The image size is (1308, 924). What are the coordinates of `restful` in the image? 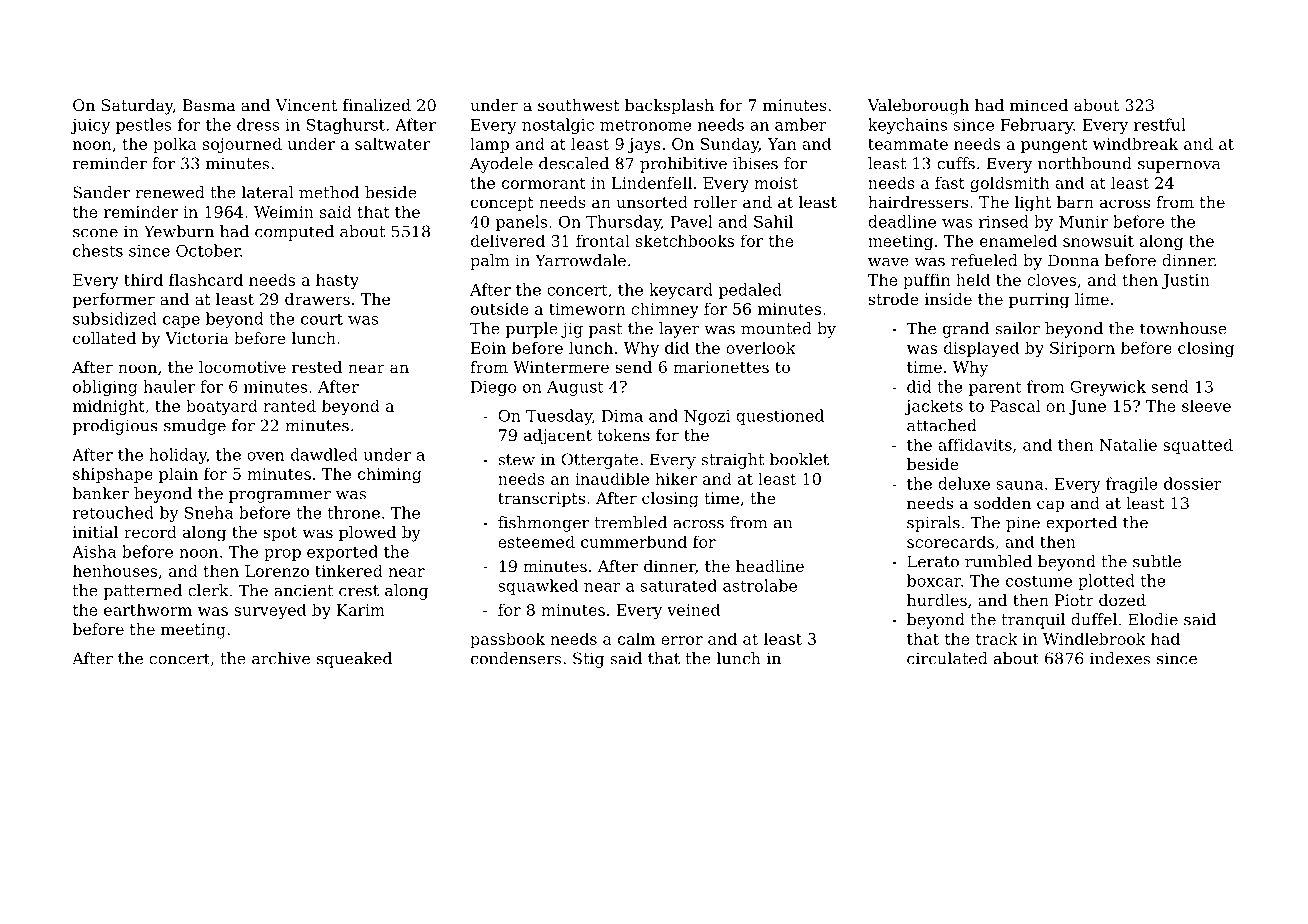 It's located at (1160, 124).
